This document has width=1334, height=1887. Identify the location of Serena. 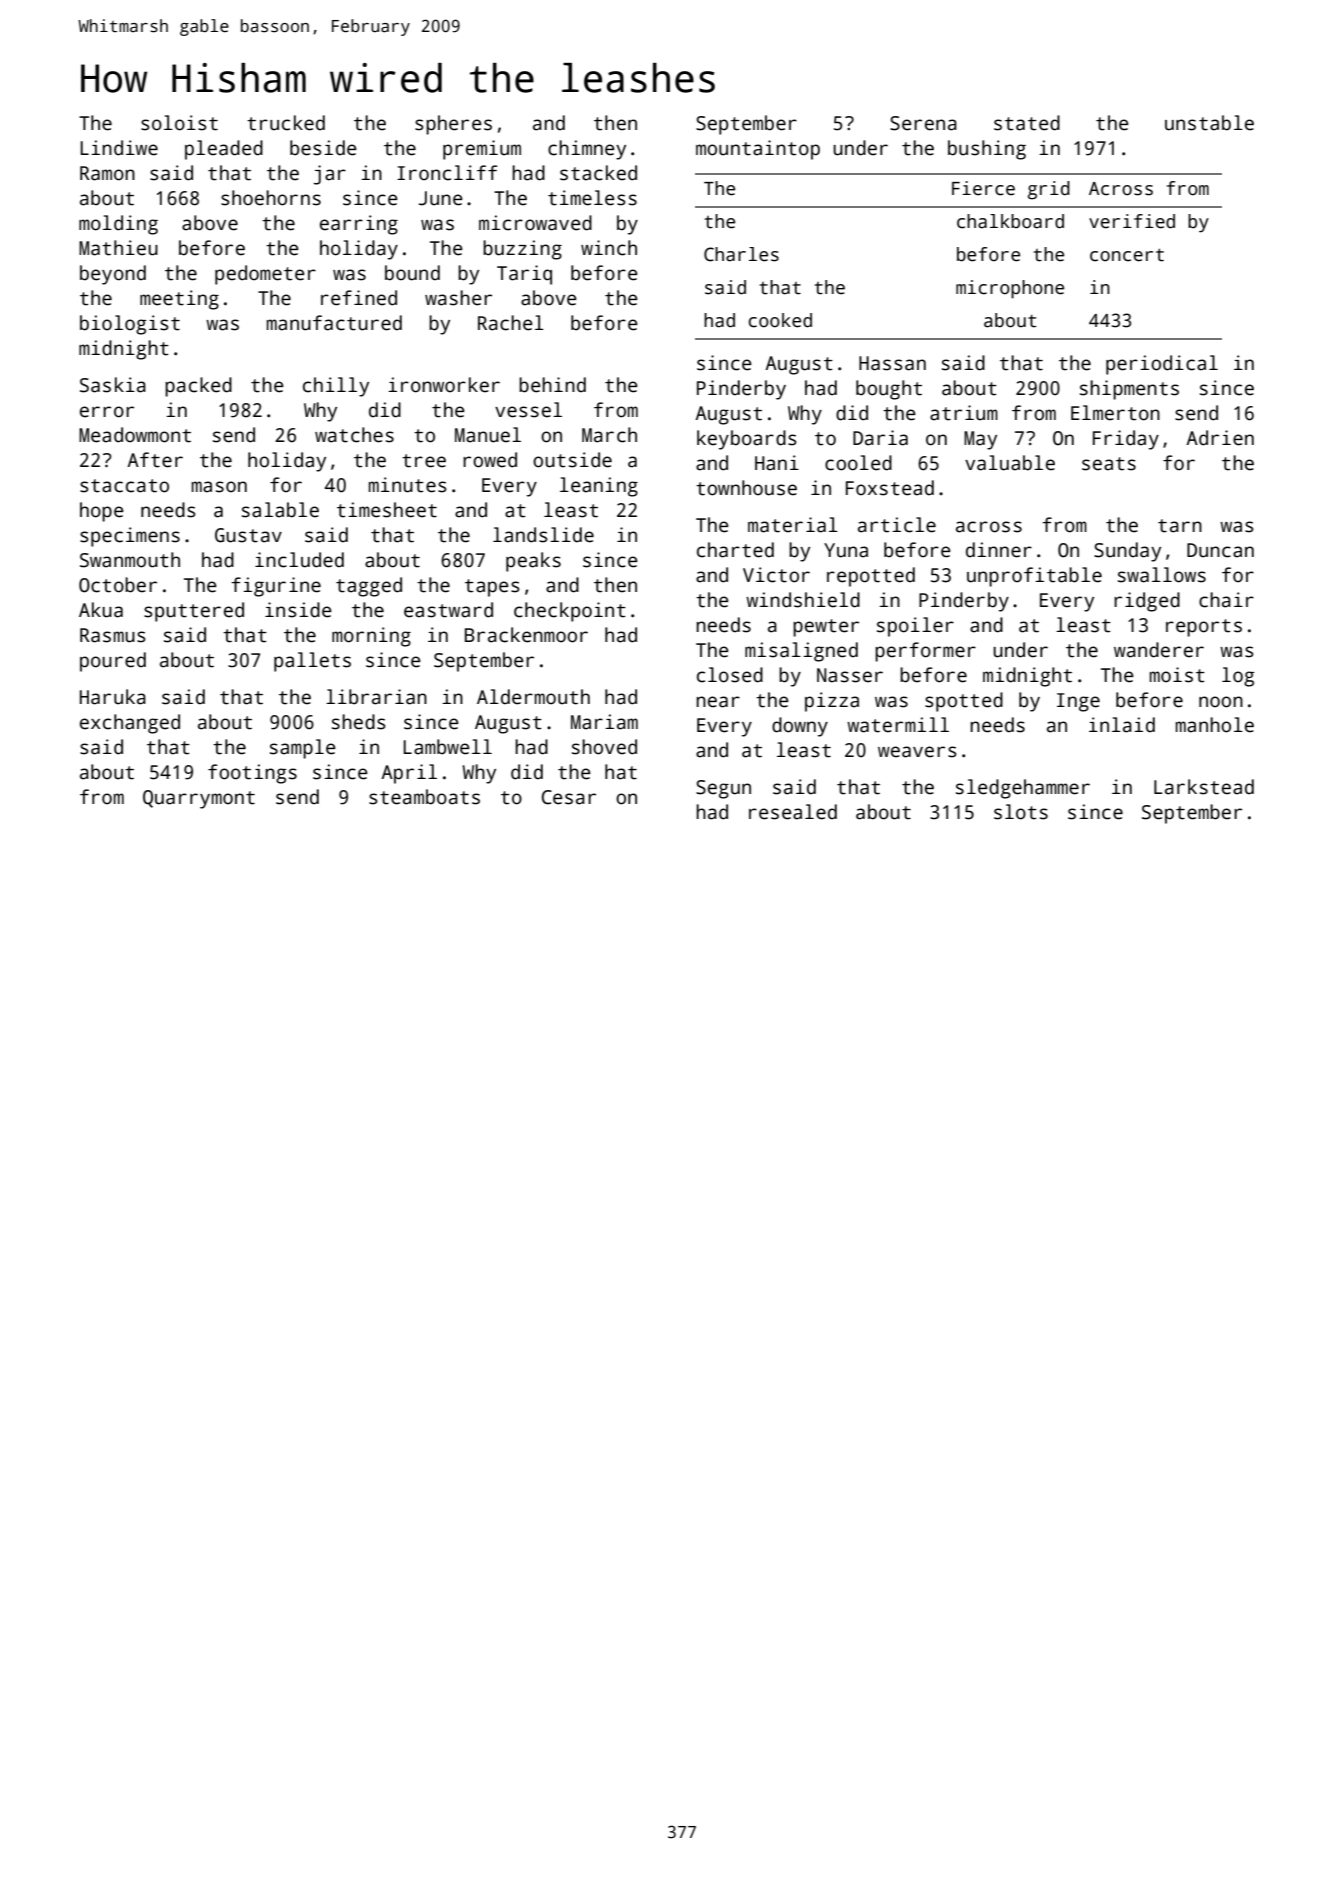
(923, 123).
